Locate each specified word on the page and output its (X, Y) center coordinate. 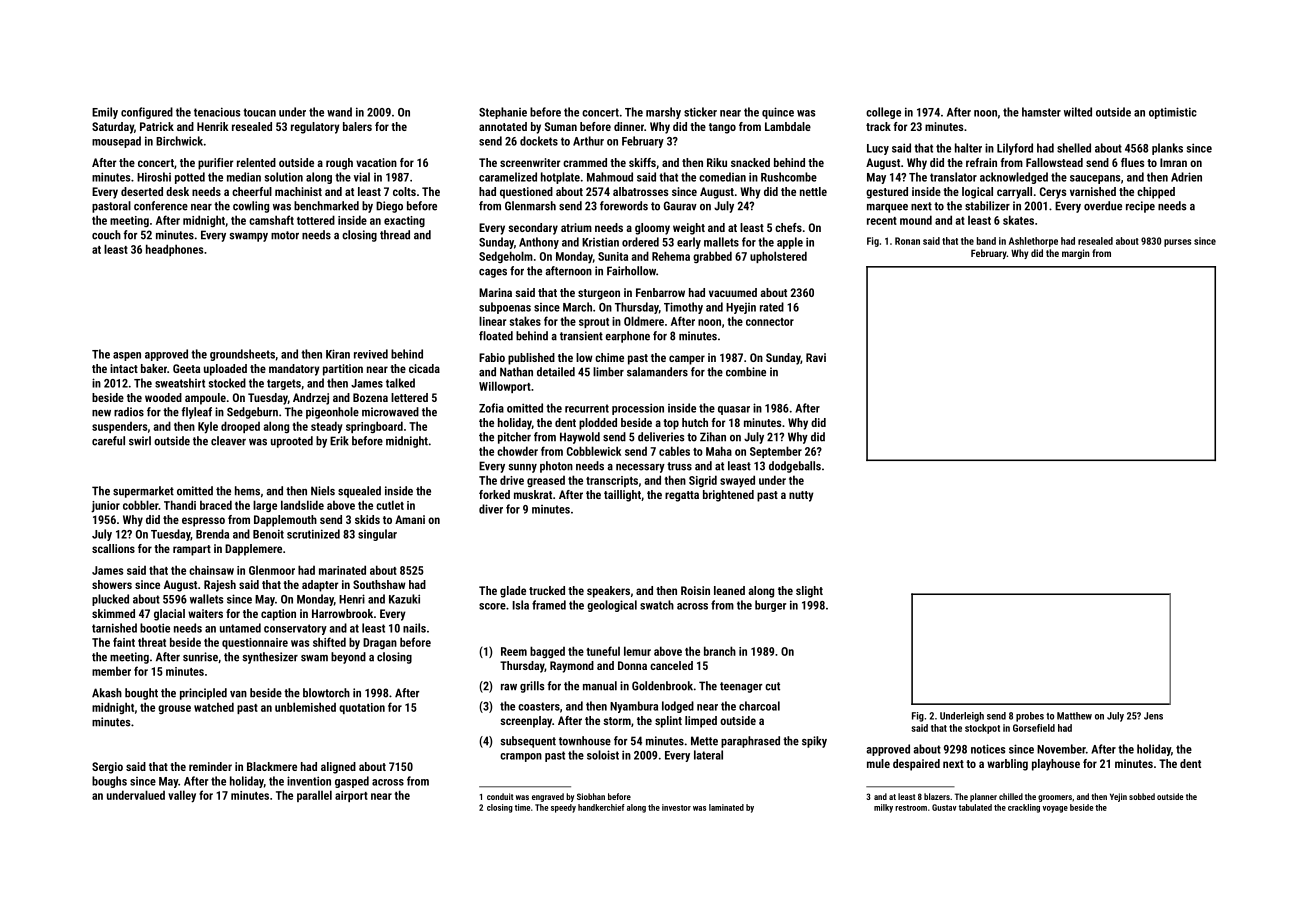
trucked (547, 590)
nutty (801, 496)
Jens (1153, 716)
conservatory (295, 629)
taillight (622, 496)
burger (770, 606)
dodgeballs (795, 467)
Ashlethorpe (1033, 242)
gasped (352, 782)
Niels (323, 491)
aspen (127, 356)
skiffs (642, 162)
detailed (556, 372)
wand (339, 112)
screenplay (526, 722)
